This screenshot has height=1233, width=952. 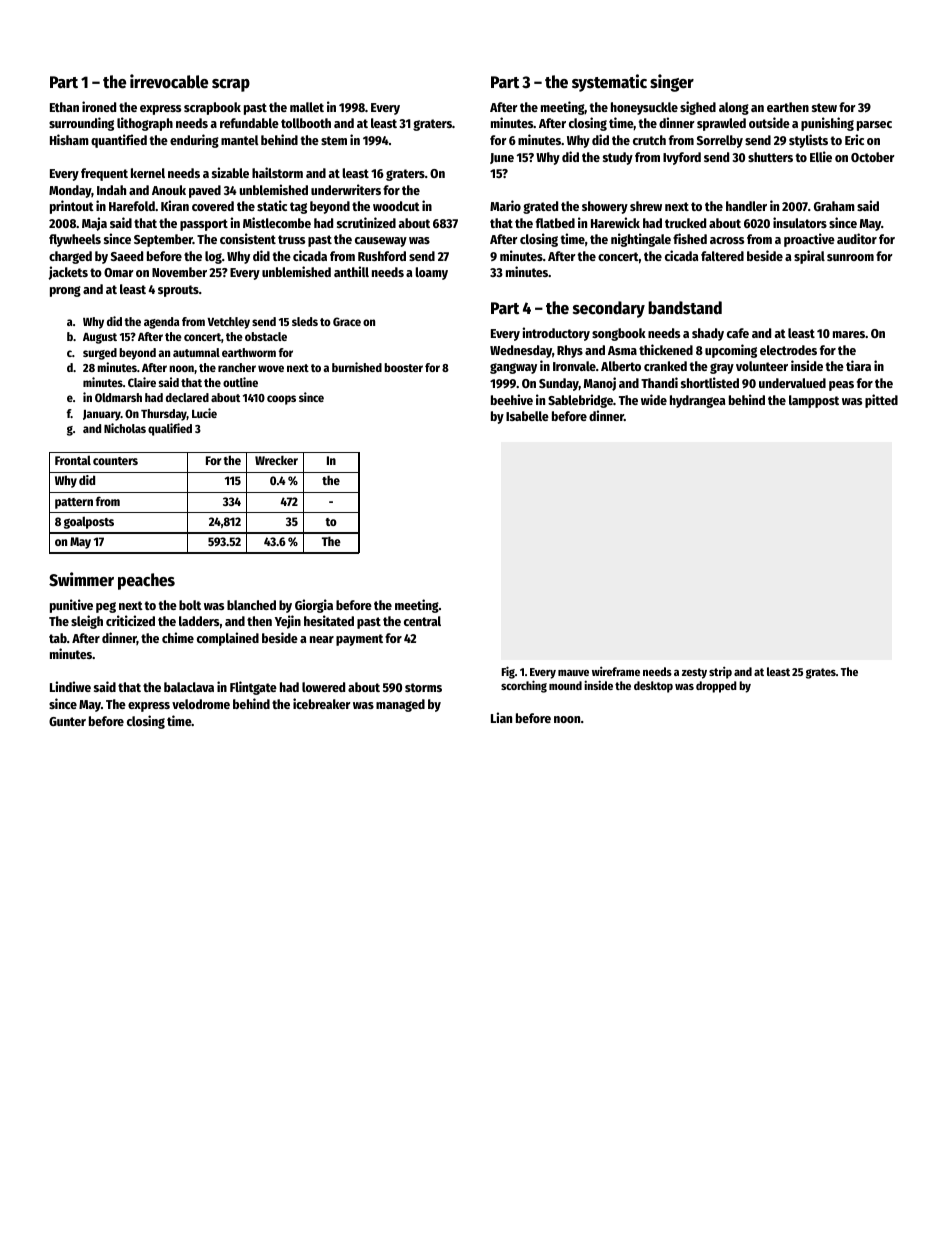 I want to click on wove, so click(x=271, y=368).
